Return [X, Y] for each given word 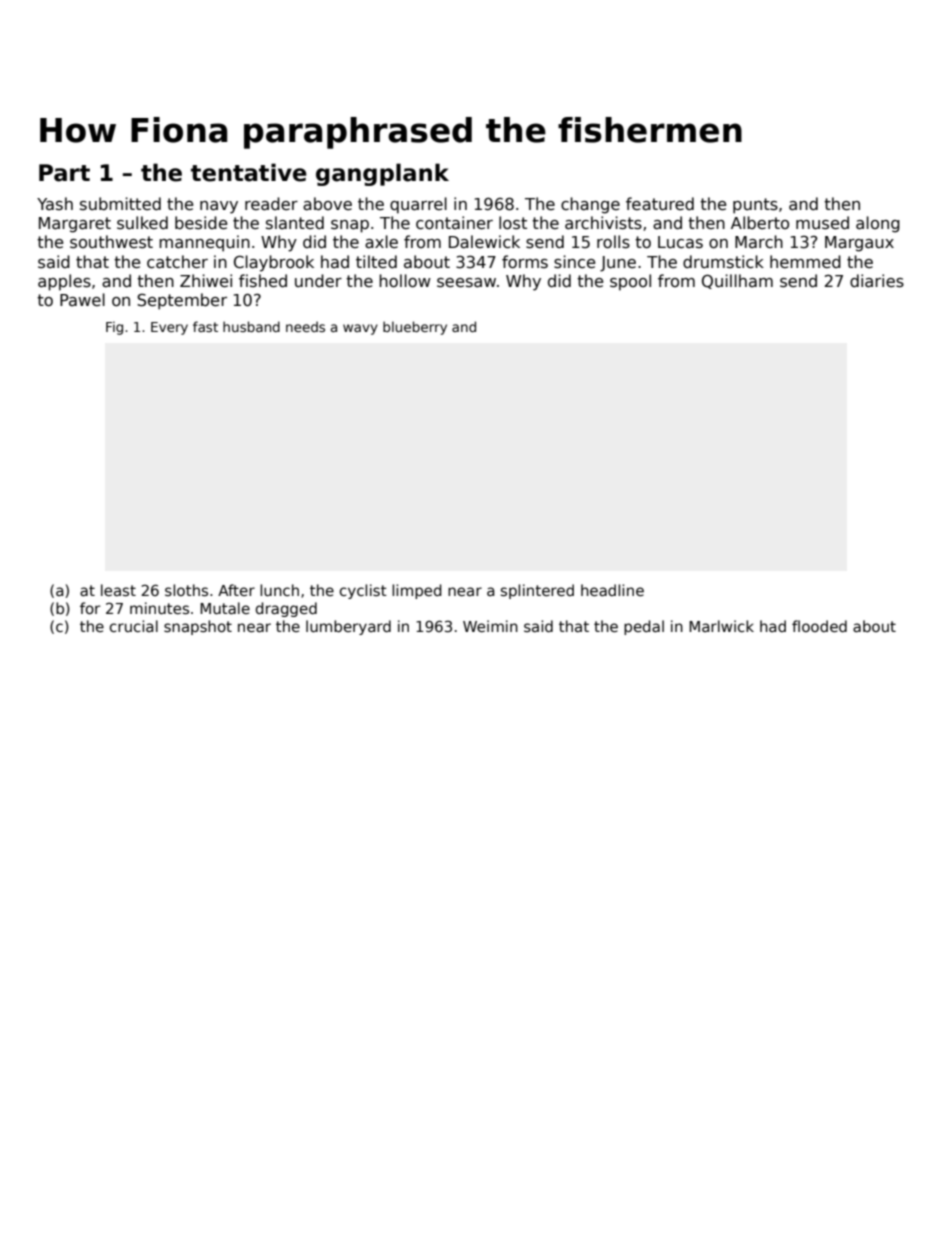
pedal [644, 627]
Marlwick [721, 626]
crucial [134, 626]
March [759, 241]
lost [513, 223]
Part [64, 173]
